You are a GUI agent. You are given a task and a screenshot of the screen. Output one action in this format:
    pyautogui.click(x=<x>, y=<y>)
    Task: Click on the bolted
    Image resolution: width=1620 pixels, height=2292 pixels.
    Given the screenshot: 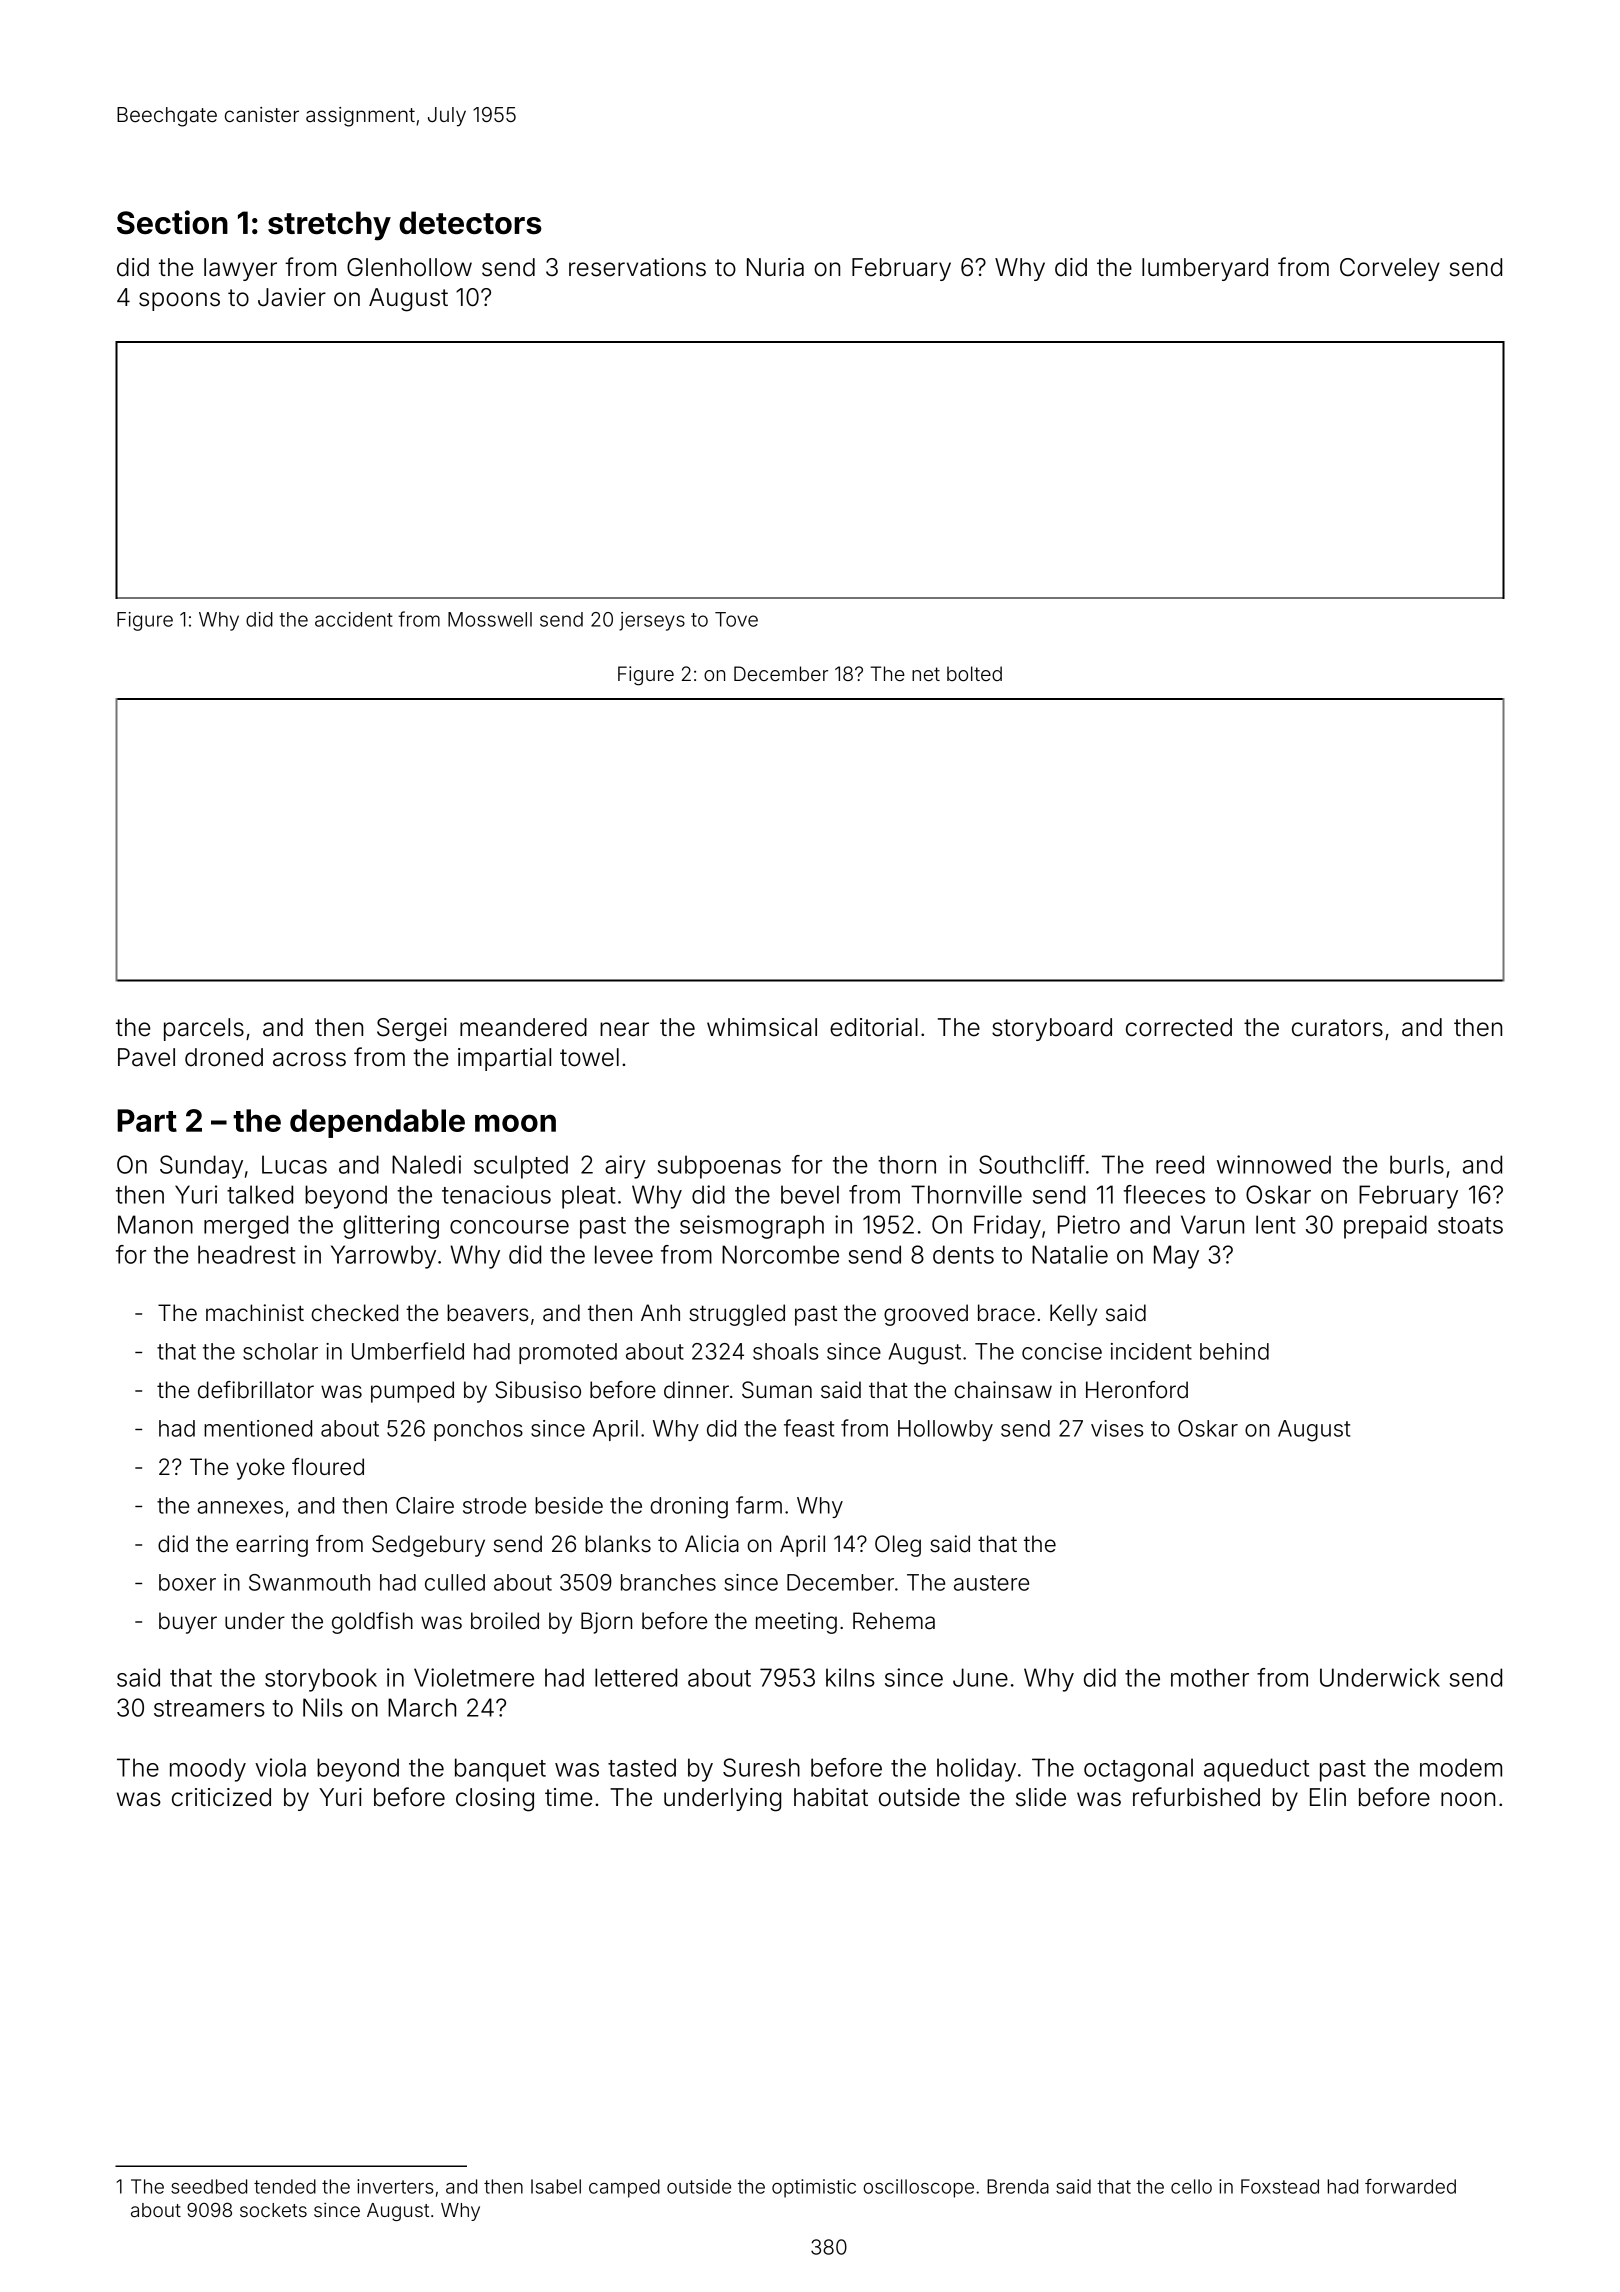 What is the action you would take?
    pyautogui.click(x=974, y=673)
